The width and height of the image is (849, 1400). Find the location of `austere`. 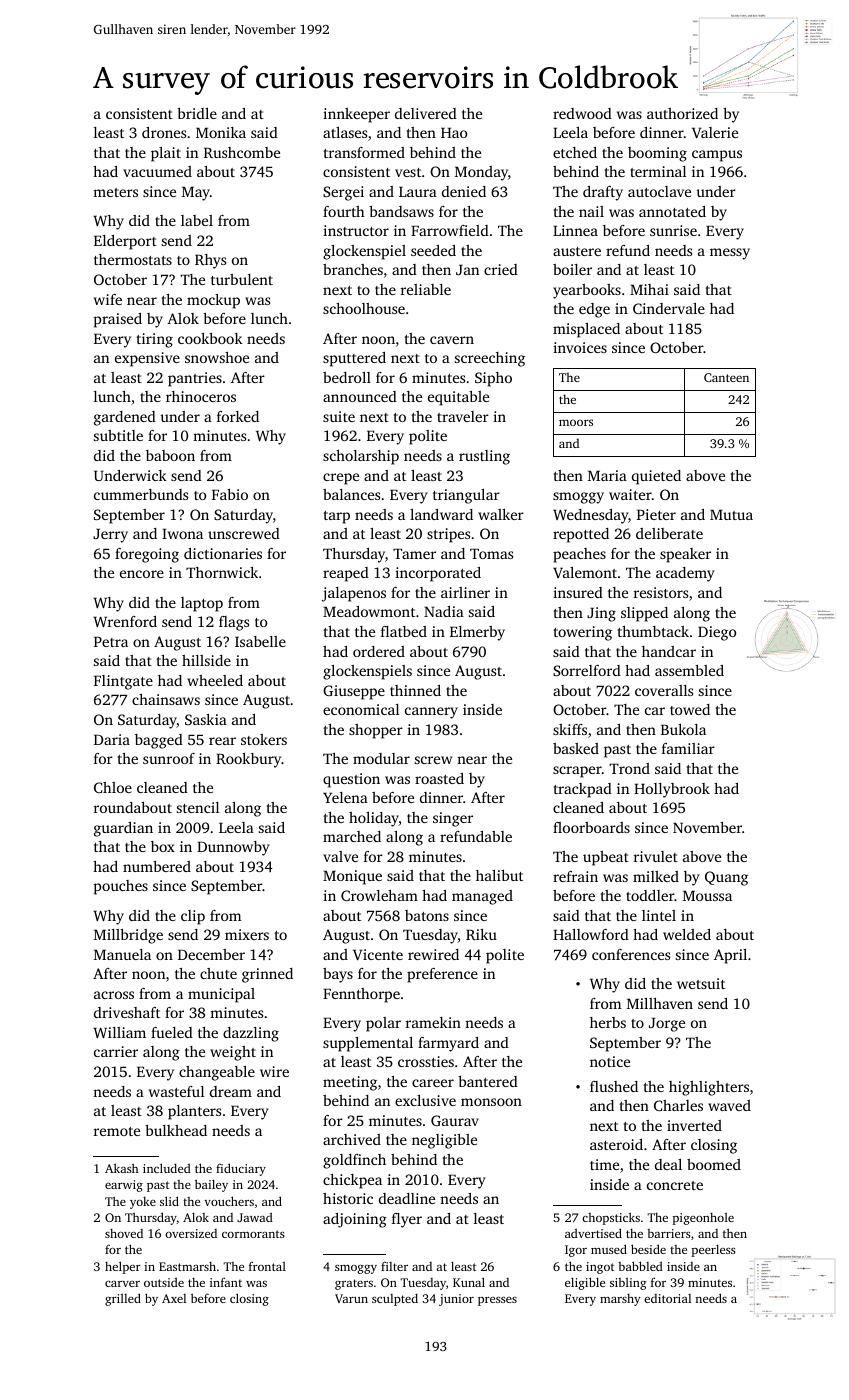

austere is located at coordinates (577, 251).
